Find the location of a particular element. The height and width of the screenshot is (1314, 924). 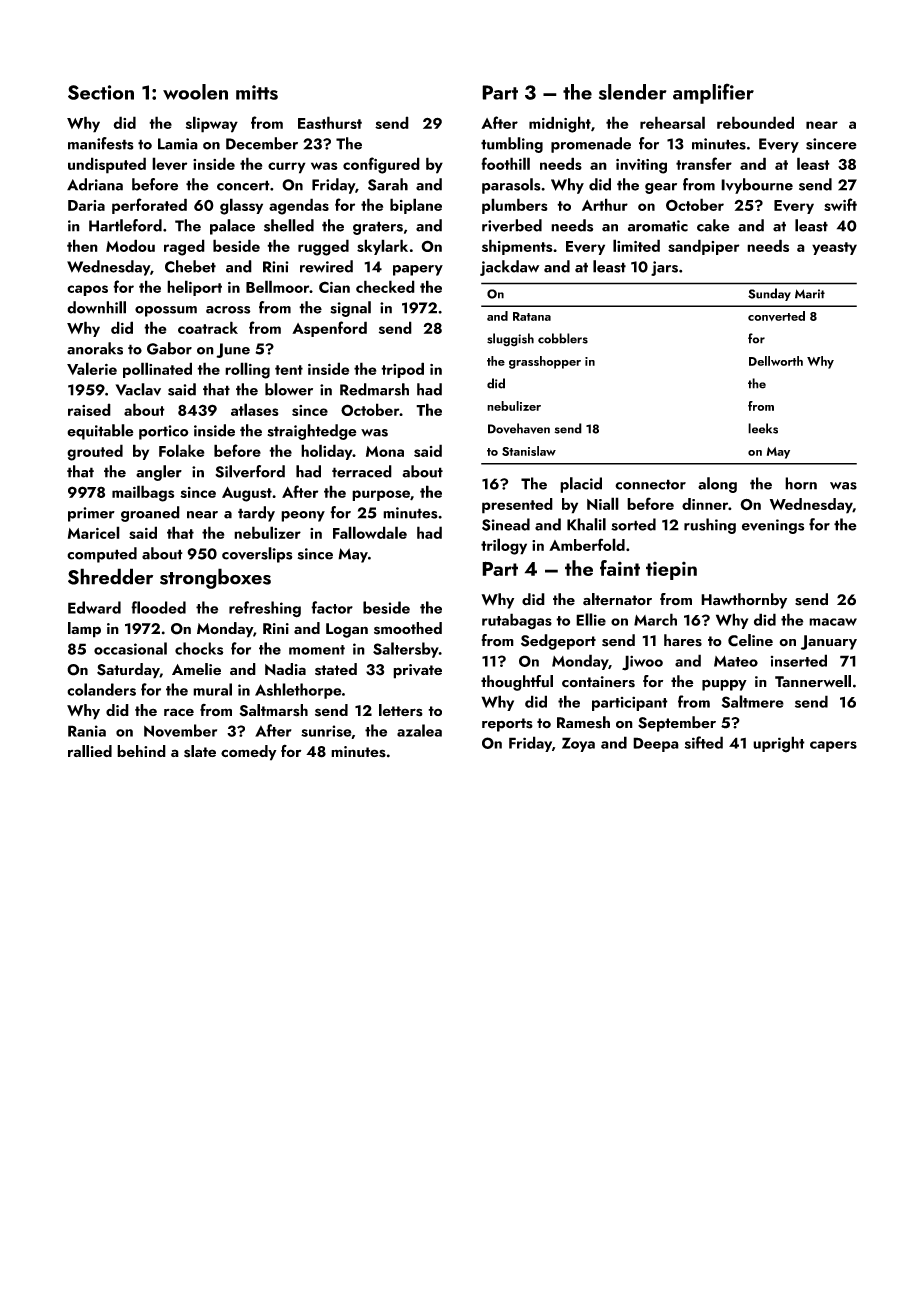

cobblers is located at coordinates (563, 338).
